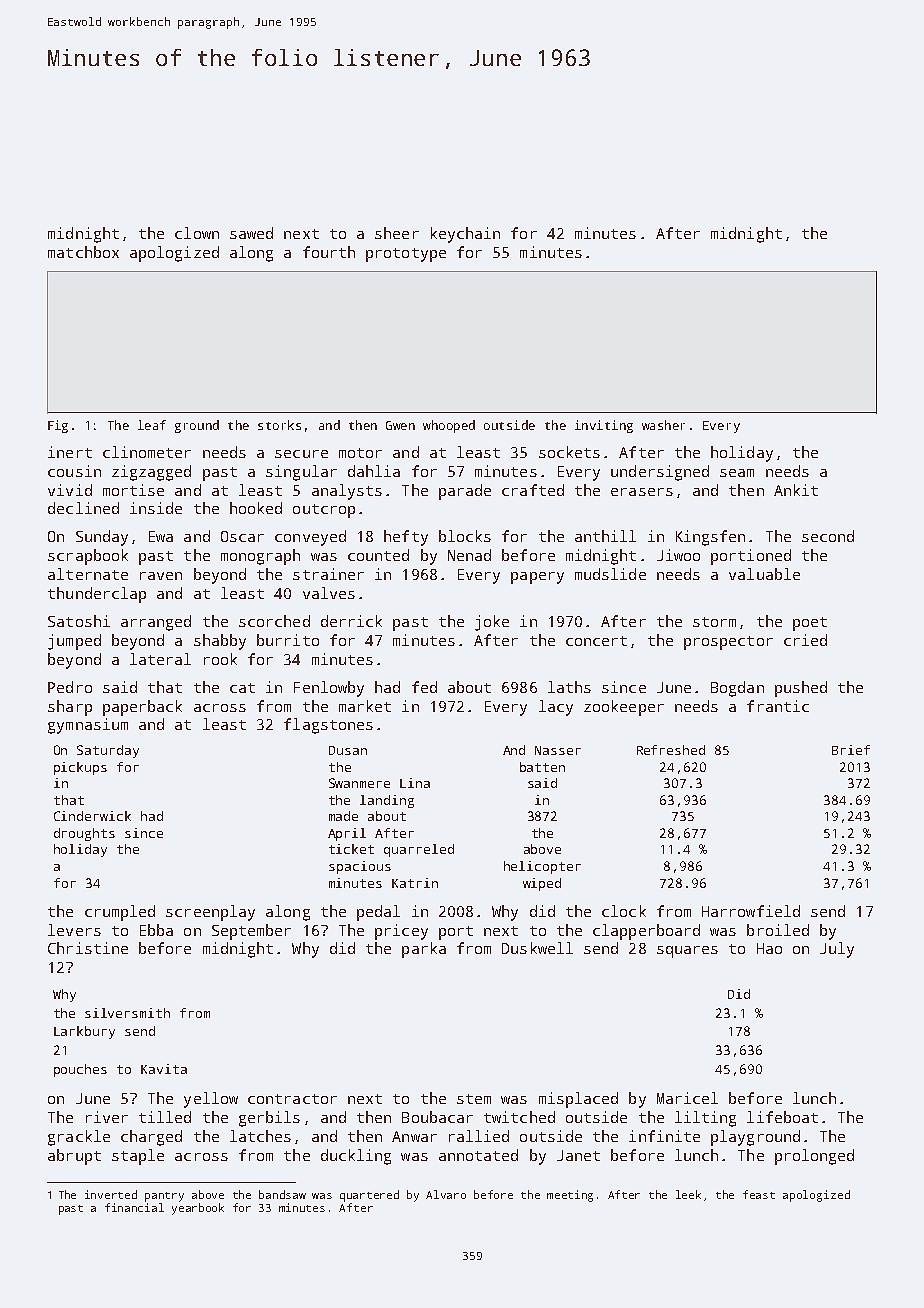 This page has width=924, height=1308. What do you see at coordinates (156, 623) in the page?
I see `arranged` at bounding box center [156, 623].
